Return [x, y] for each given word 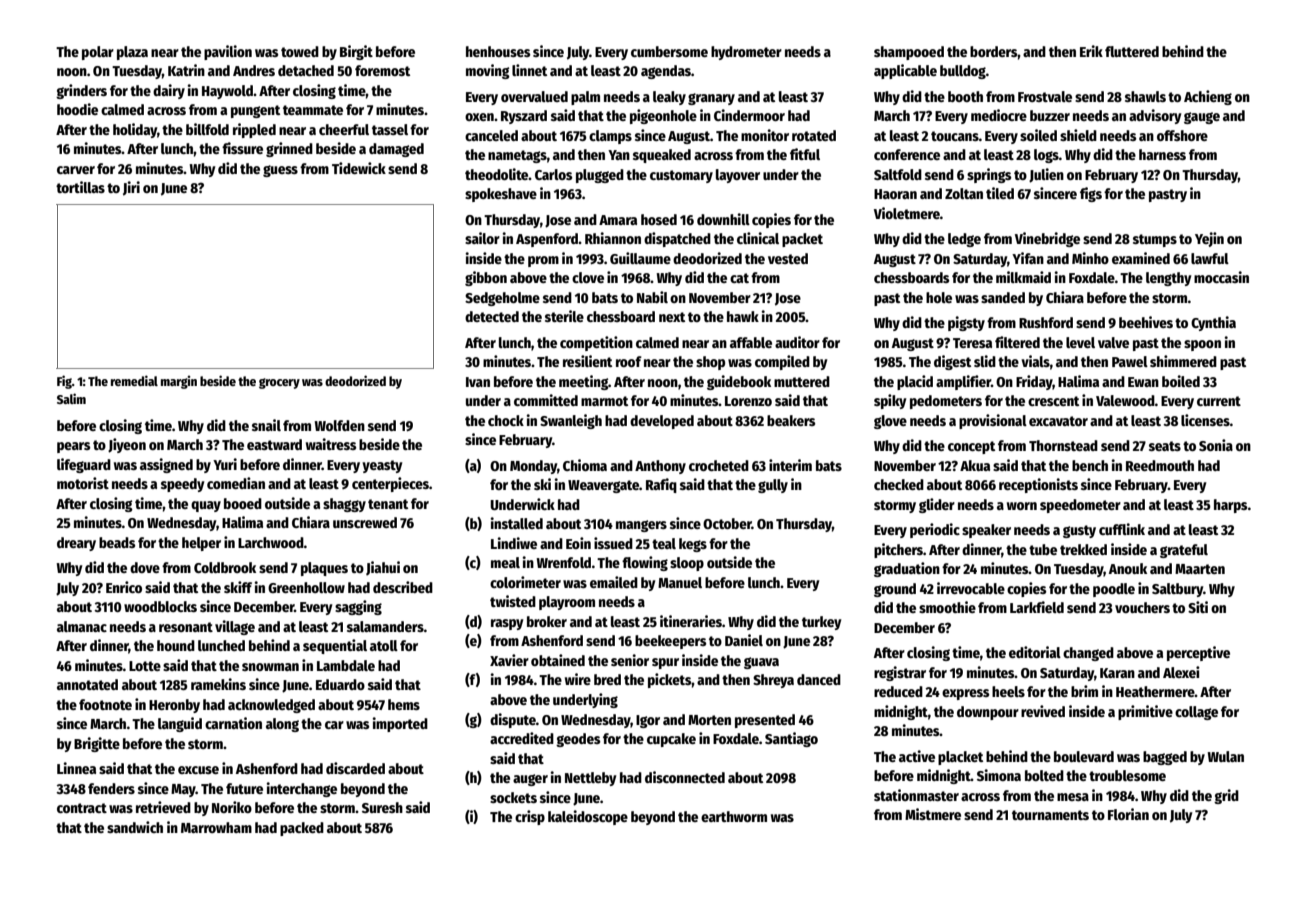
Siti [1198, 607]
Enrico [124, 587]
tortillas [80, 187]
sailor [482, 238]
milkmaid [1023, 277]
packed [302, 829]
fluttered [1132, 51]
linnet [529, 70]
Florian [1128, 814]
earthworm [734, 816]
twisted [513, 601]
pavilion [228, 52]
